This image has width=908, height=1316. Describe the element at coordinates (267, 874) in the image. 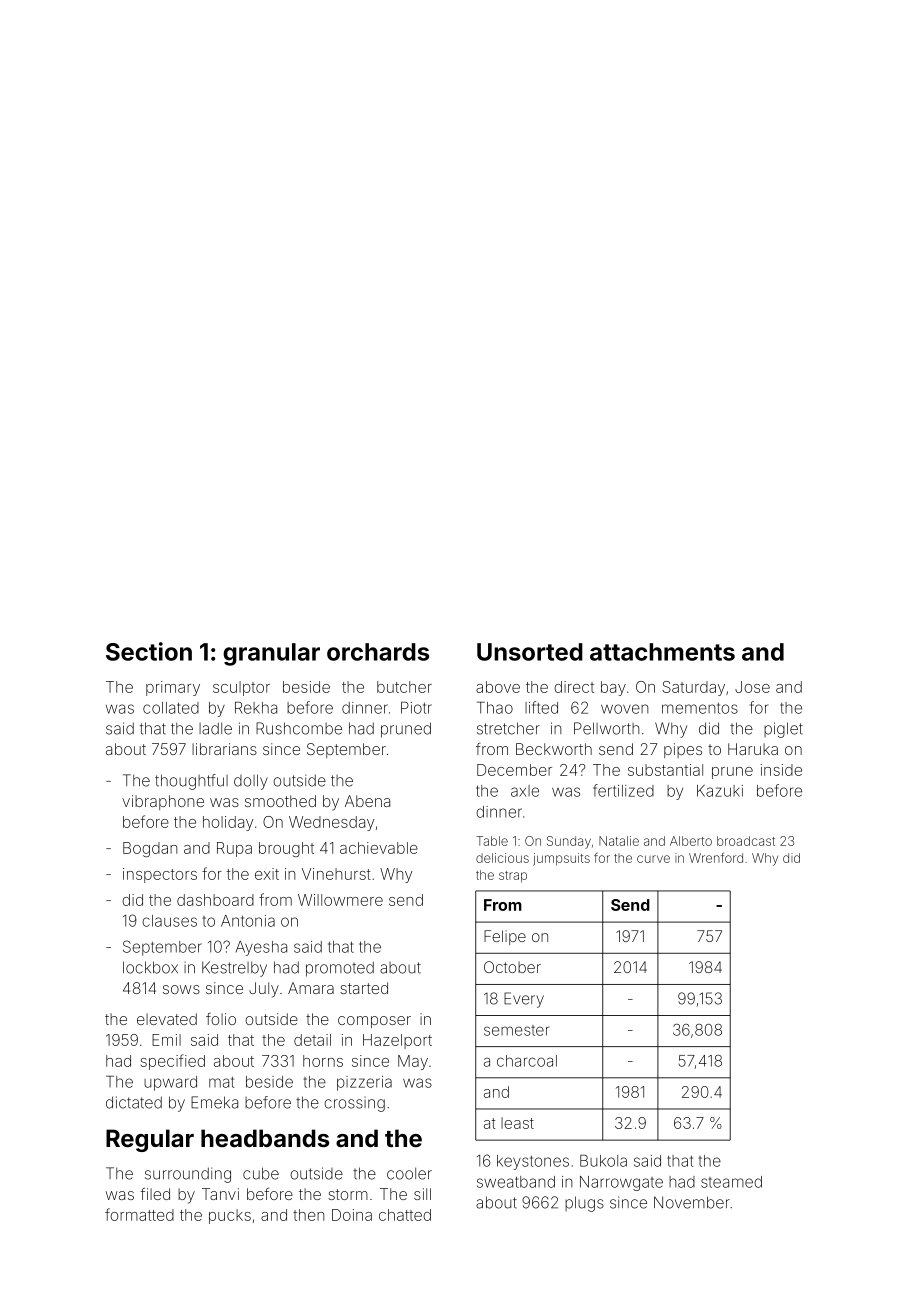

I see `exit` at that location.
